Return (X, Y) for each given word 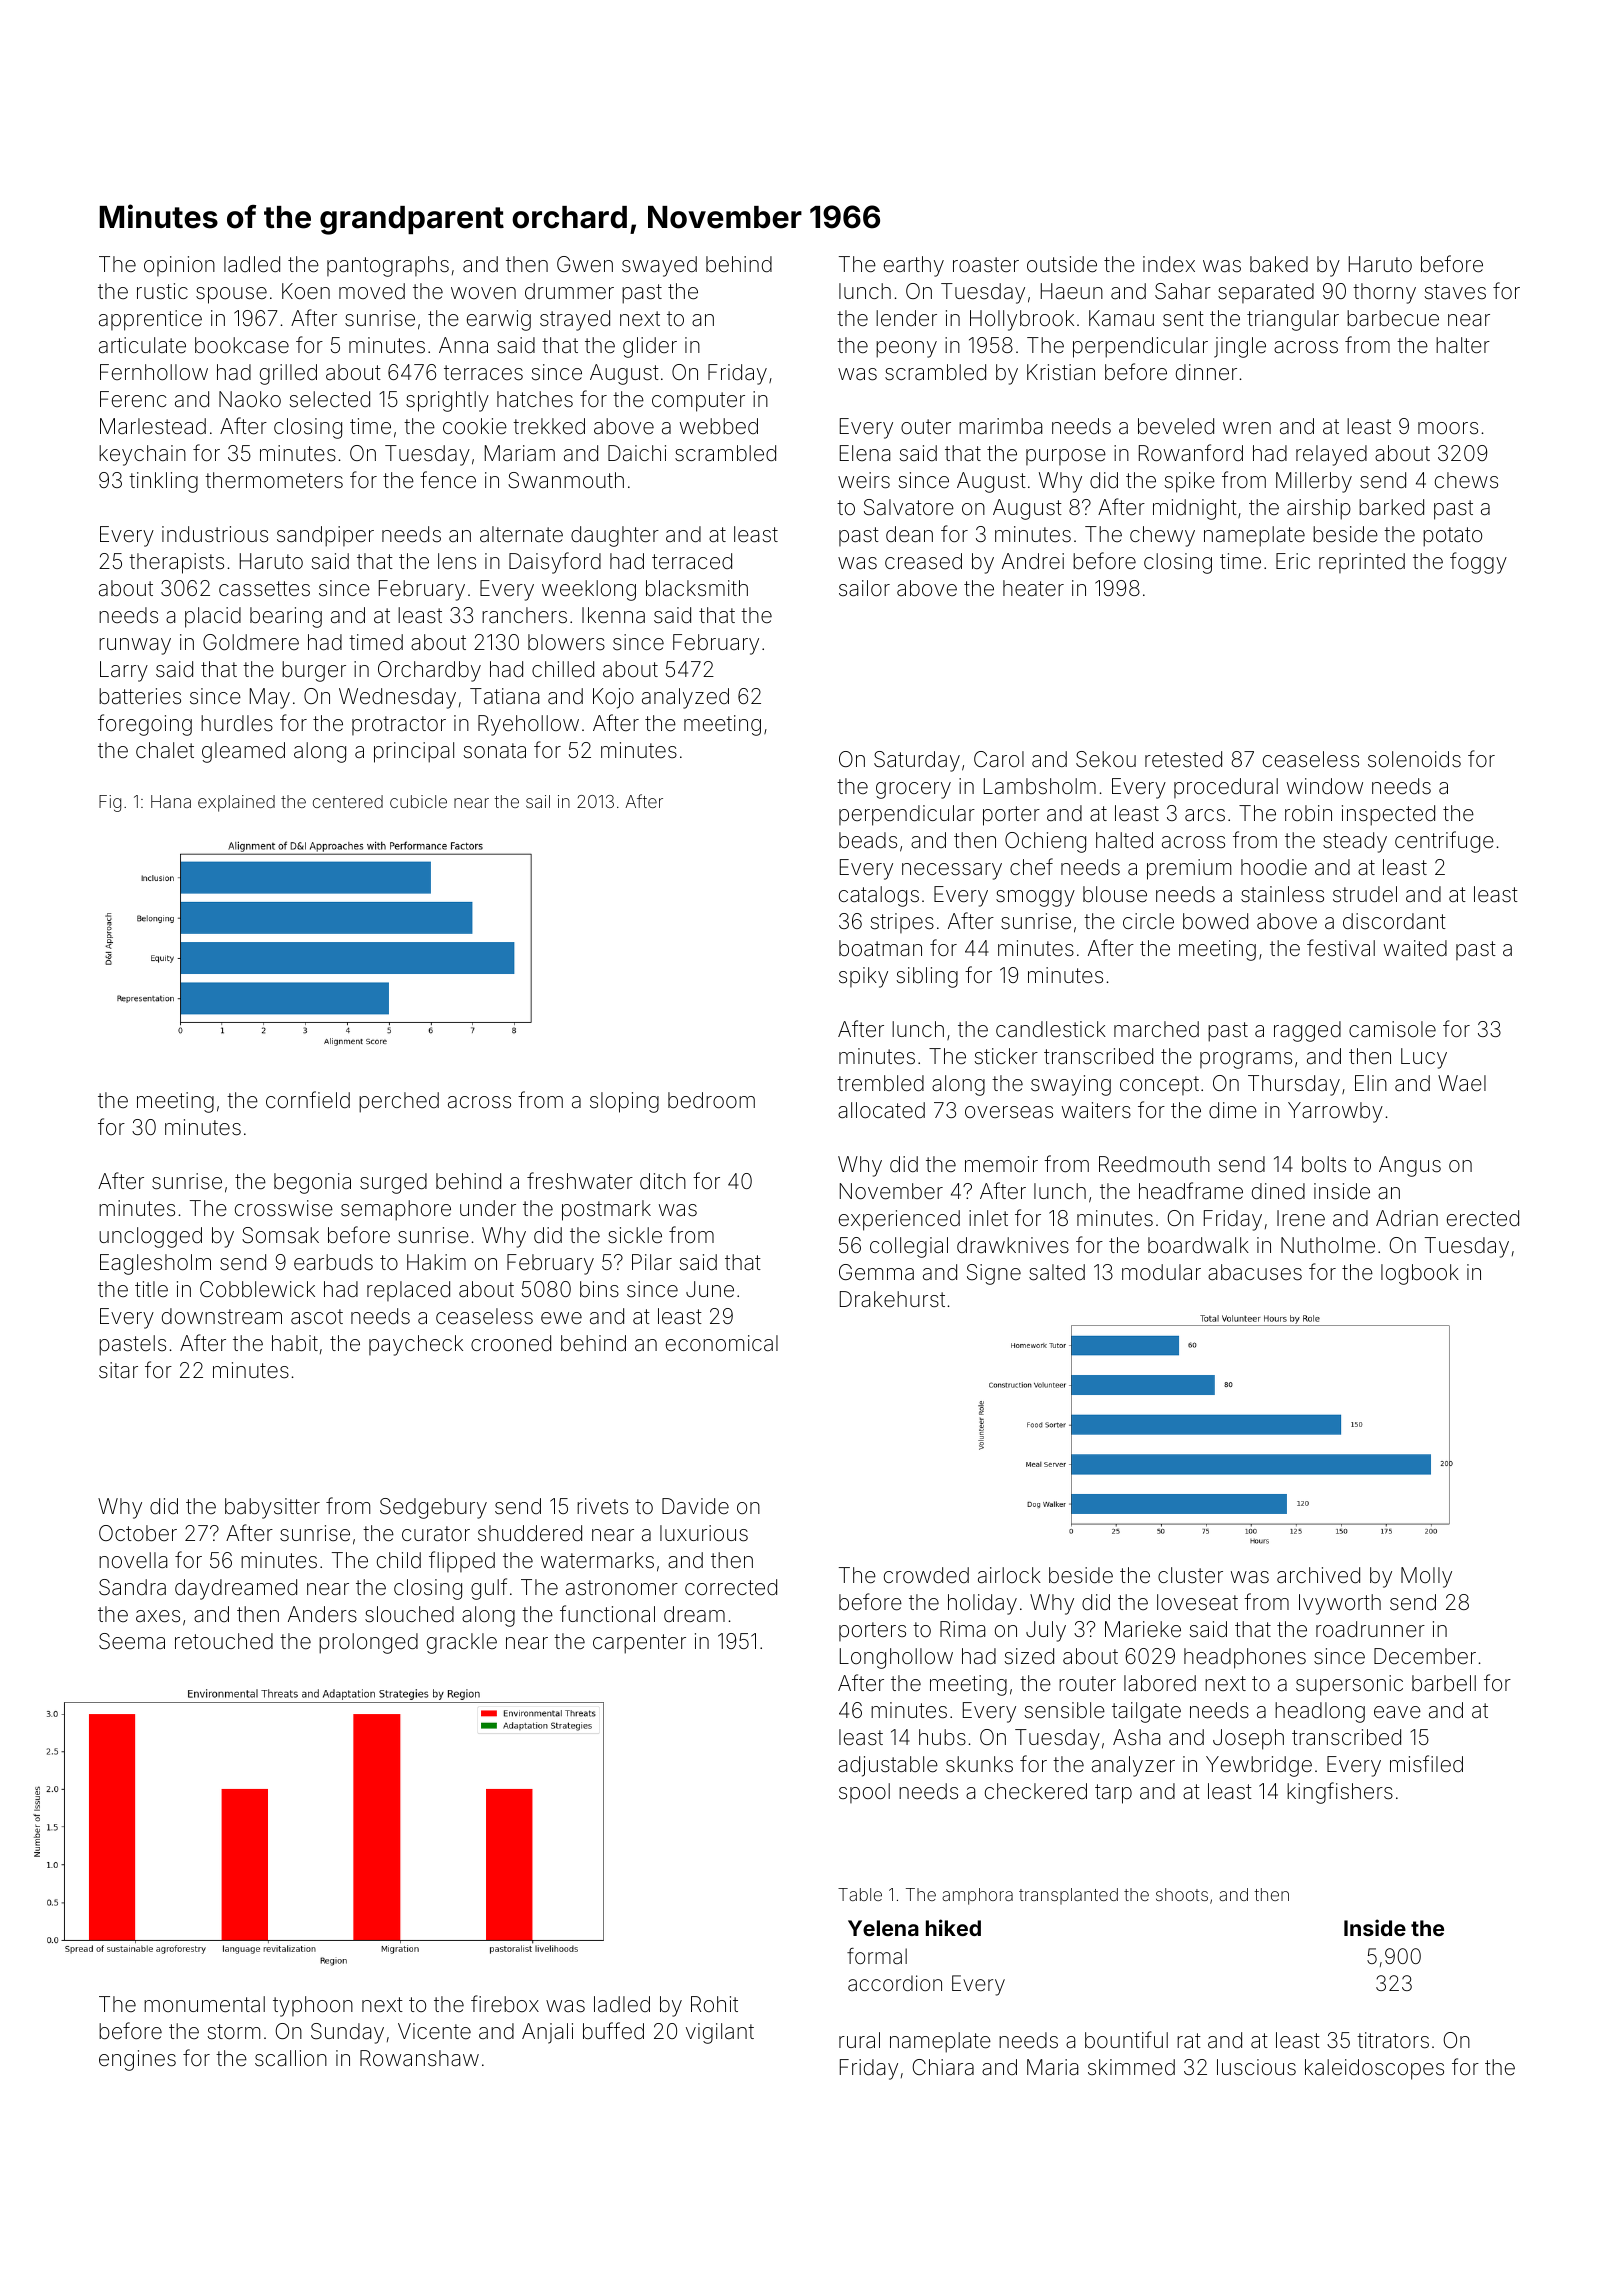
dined (1278, 1191)
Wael (1462, 1083)
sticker (1006, 1056)
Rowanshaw (419, 2058)
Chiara (943, 2067)
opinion (179, 266)
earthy (914, 266)
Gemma (876, 1272)
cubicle (418, 801)
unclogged (150, 1237)
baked (1279, 264)
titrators (1393, 2040)
